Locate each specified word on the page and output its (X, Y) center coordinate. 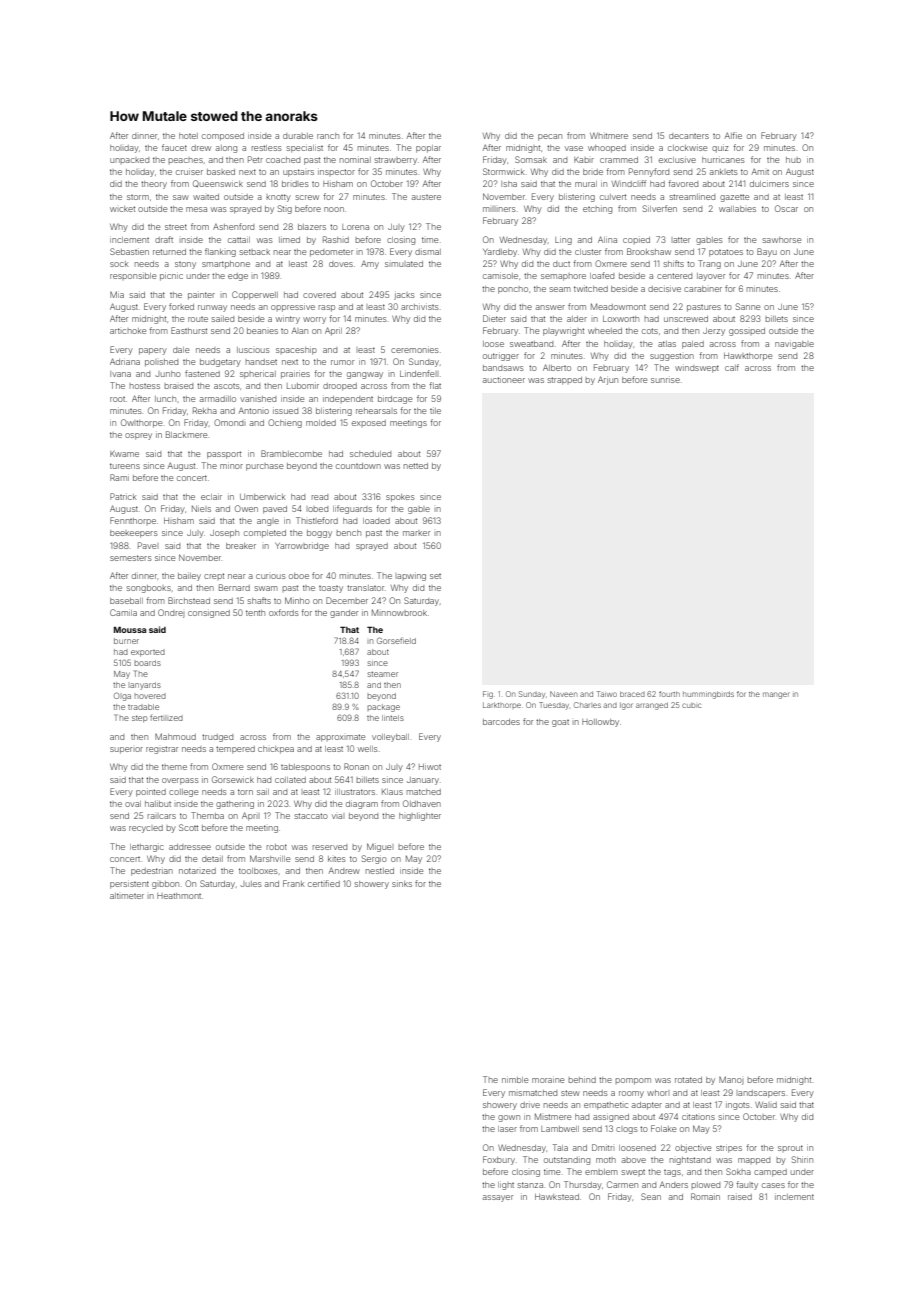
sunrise (665, 380)
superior (126, 750)
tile (435, 411)
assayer (498, 1198)
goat (560, 723)
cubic (691, 705)
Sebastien (129, 251)
